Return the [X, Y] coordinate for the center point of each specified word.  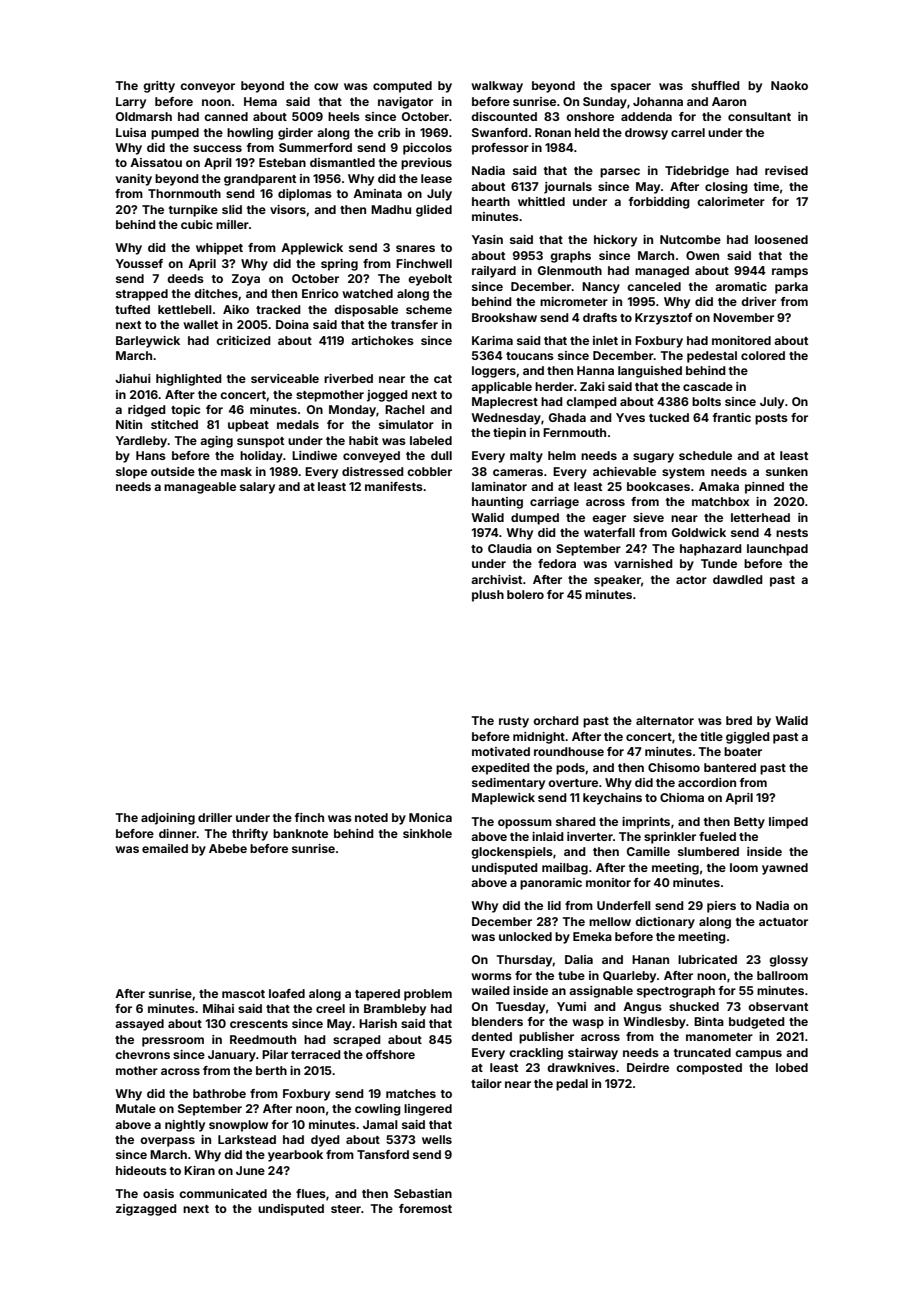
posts [771, 419]
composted [709, 1069]
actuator [783, 922]
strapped [142, 295]
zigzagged [146, 1210]
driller [215, 817]
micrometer [574, 301]
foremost [425, 1208]
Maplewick [503, 799]
